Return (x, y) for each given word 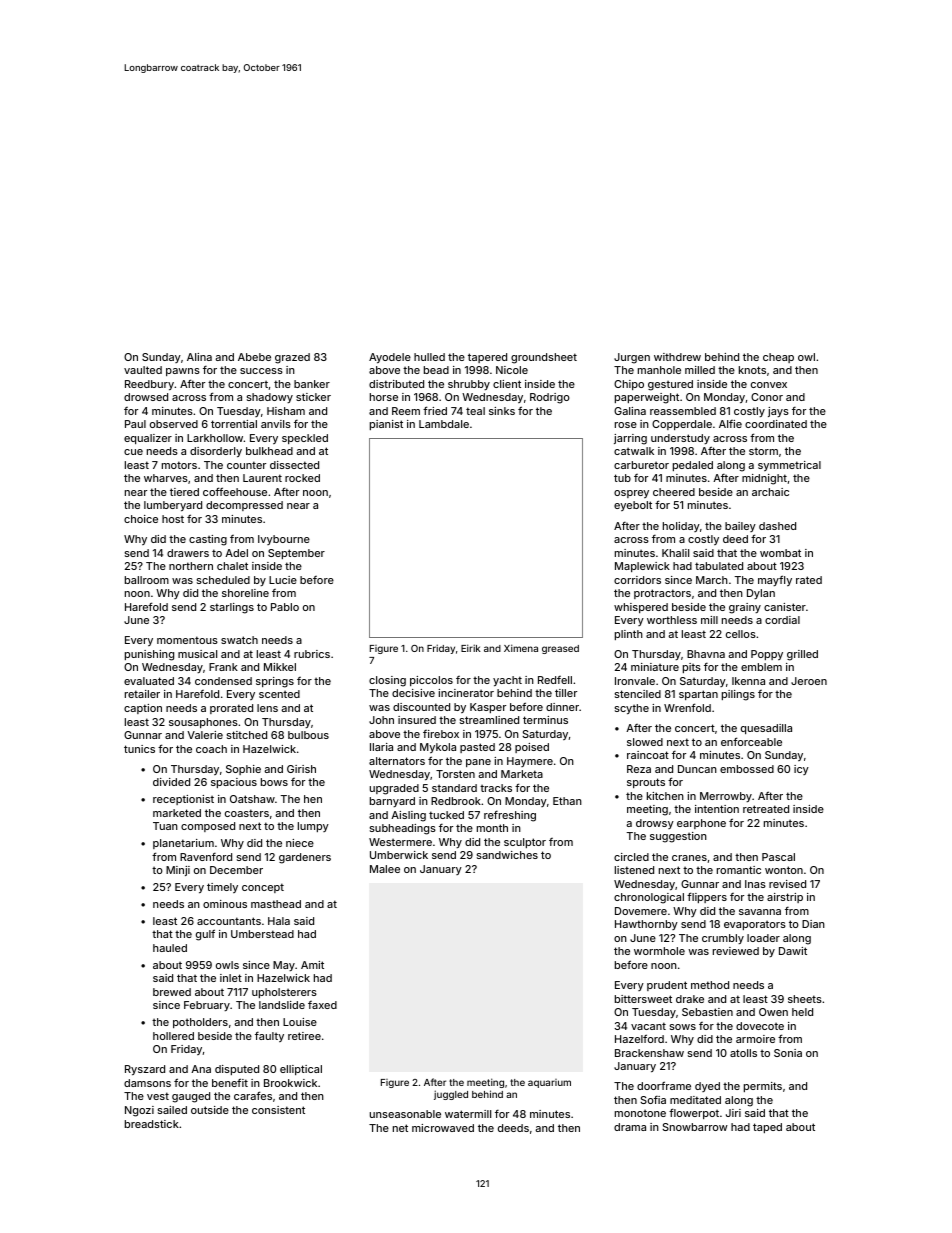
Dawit (793, 951)
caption (143, 709)
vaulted (143, 370)
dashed (777, 526)
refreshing (510, 816)
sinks (502, 411)
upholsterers (284, 993)
